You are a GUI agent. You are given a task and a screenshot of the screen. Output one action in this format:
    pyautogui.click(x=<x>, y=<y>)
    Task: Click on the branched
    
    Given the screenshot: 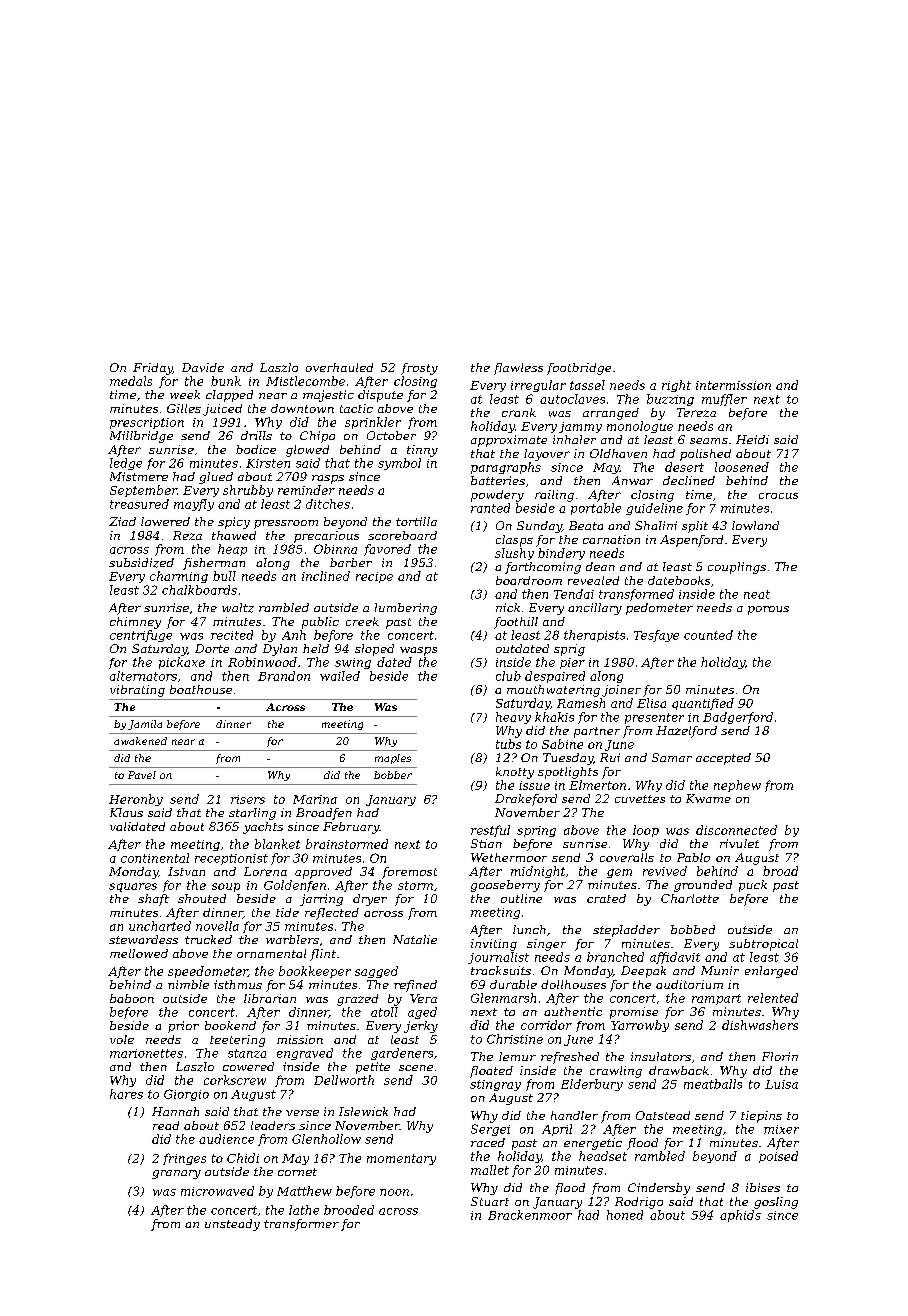 What is the action you would take?
    pyautogui.click(x=615, y=957)
